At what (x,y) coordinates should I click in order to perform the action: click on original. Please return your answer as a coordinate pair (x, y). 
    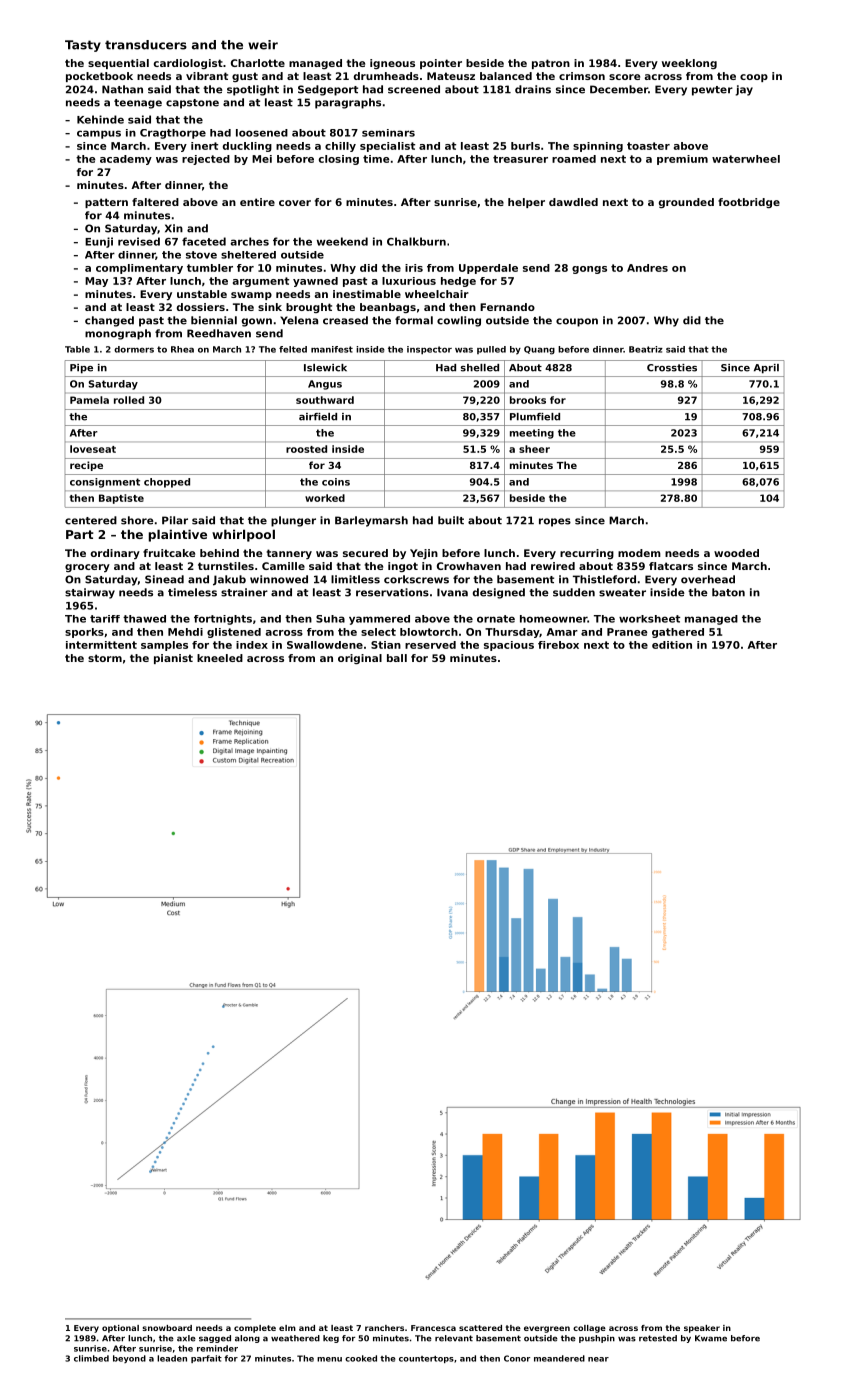
    Looking at the image, I should click on (360, 659).
